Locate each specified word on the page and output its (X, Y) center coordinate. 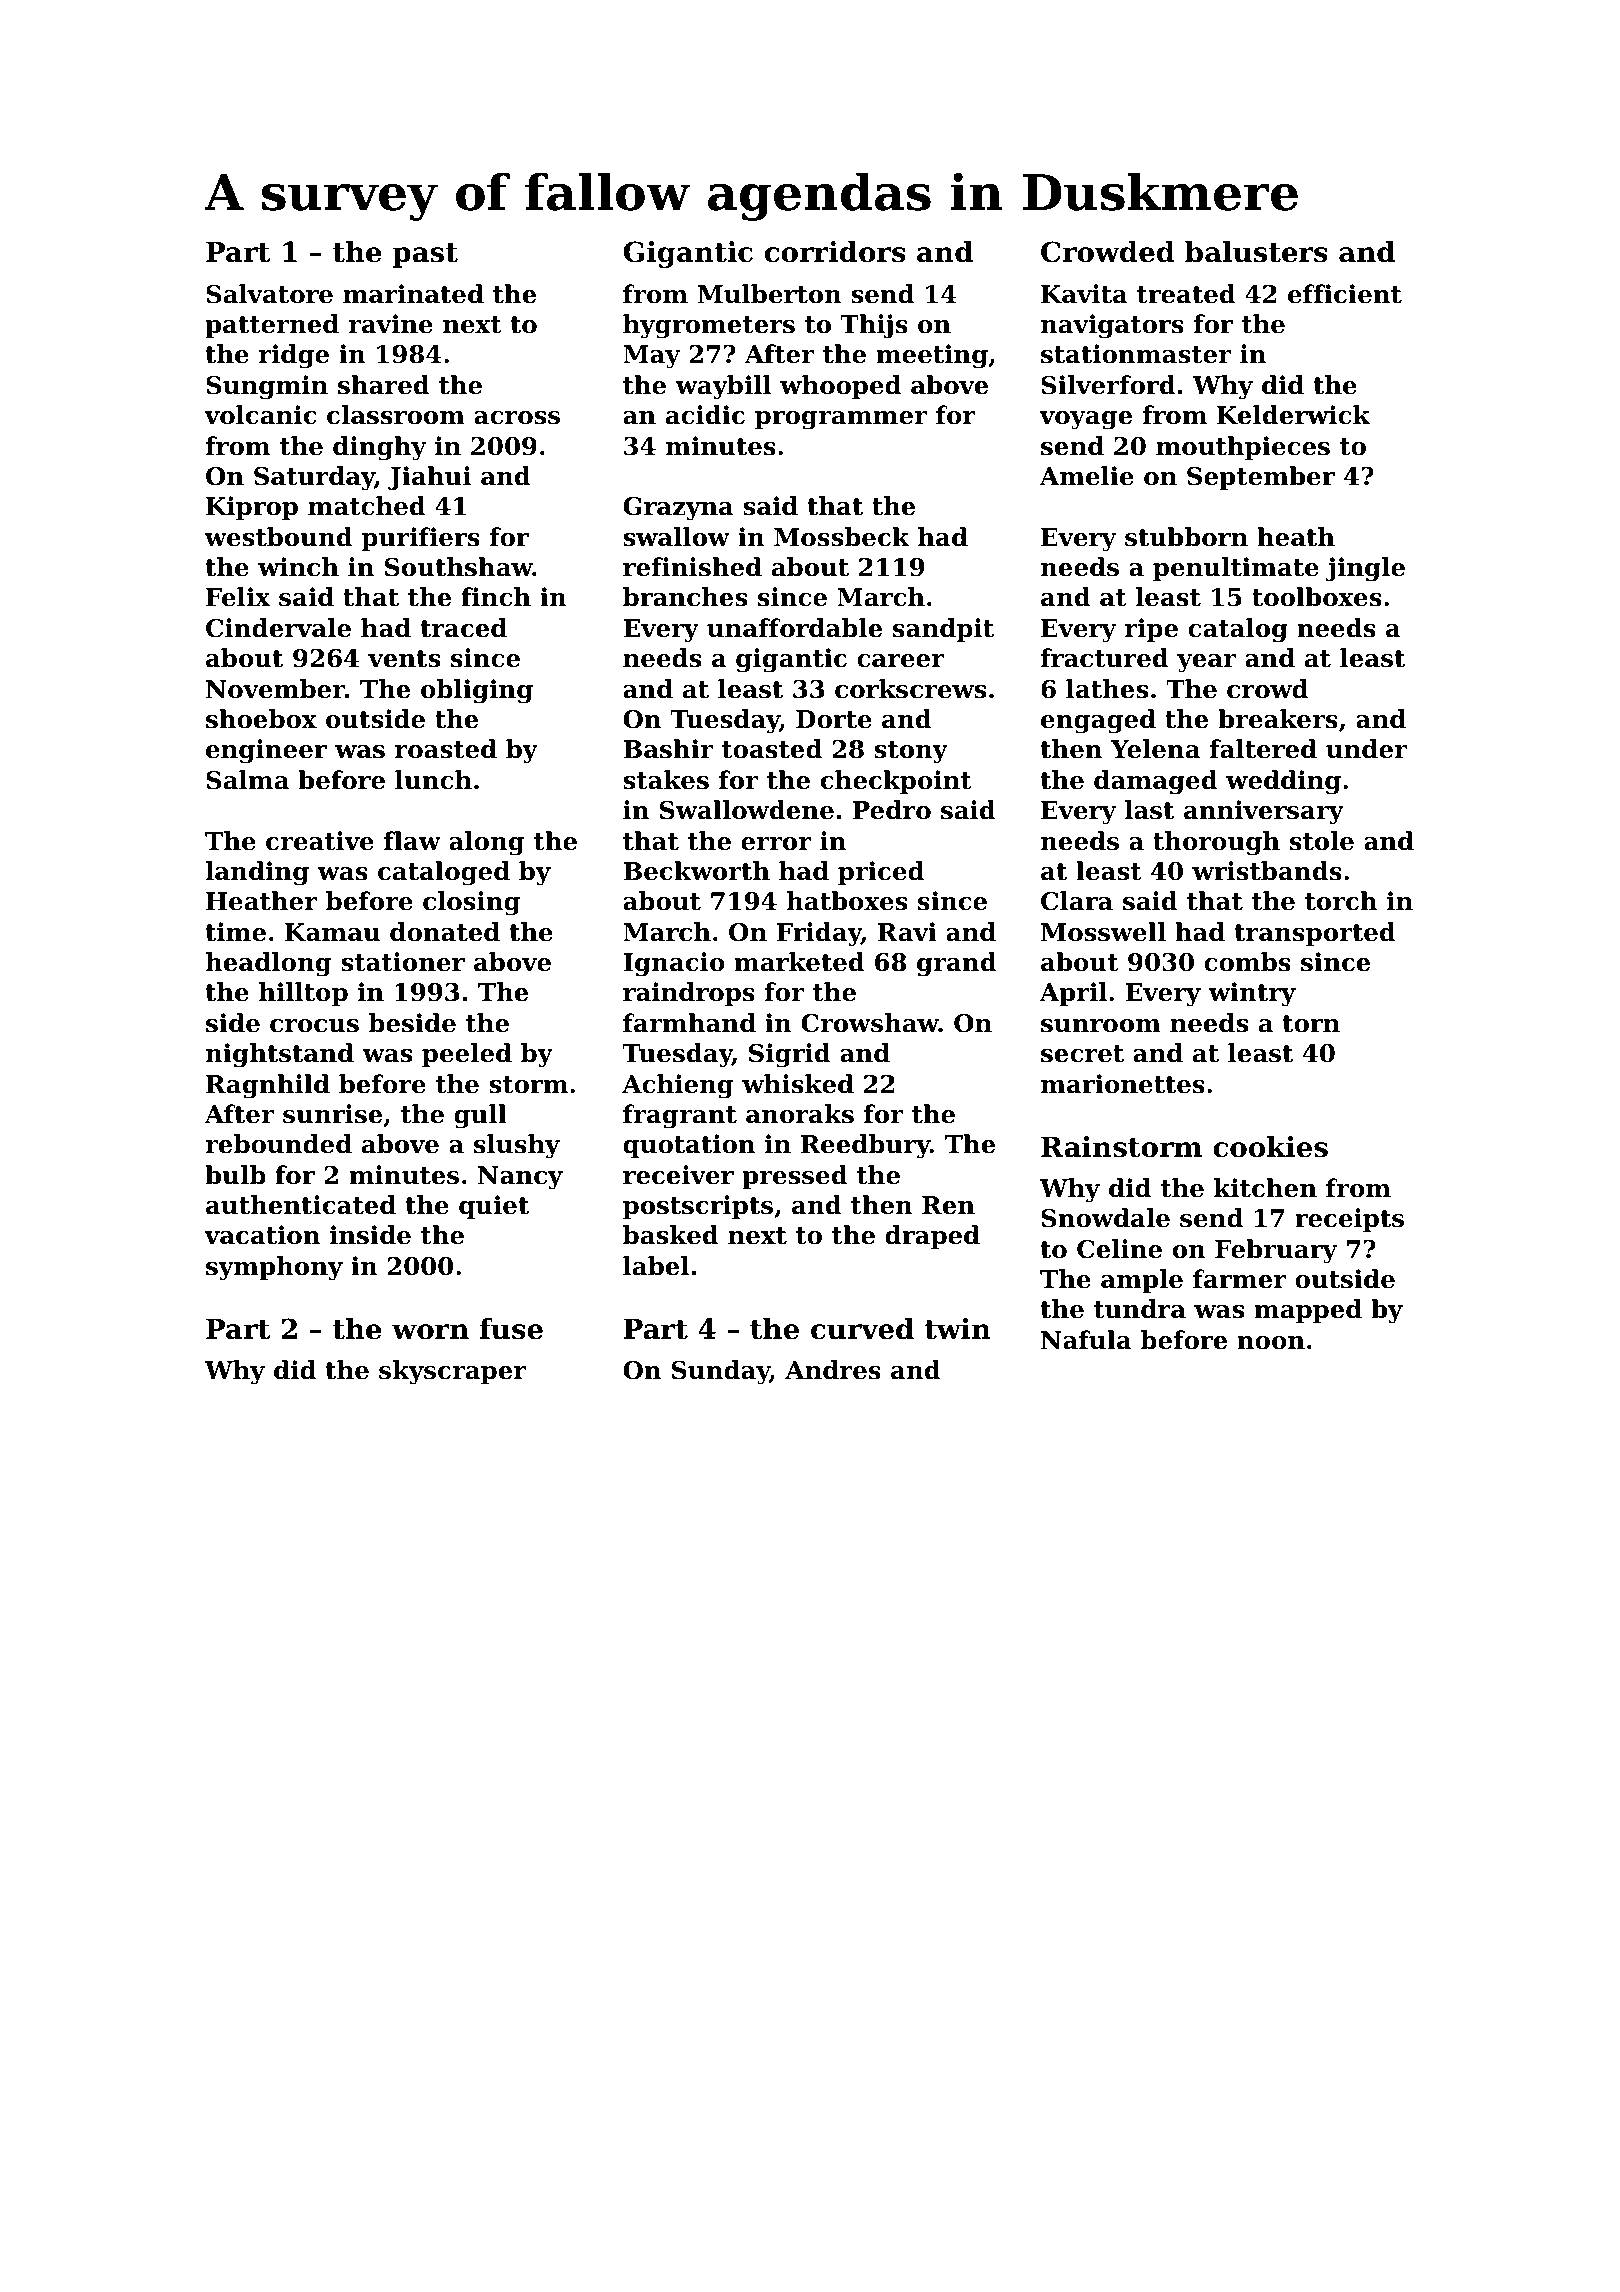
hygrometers (709, 326)
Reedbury (865, 1146)
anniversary (1264, 812)
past (425, 255)
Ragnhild (268, 1086)
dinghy (379, 448)
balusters (1256, 252)
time (235, 932)
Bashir (668, 749)
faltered (1263, 749)
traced (463, 628)
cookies (1270, 1147)
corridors (835, 252)
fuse (511, 1329)
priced (881, 873)
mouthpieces (1243, 448)
